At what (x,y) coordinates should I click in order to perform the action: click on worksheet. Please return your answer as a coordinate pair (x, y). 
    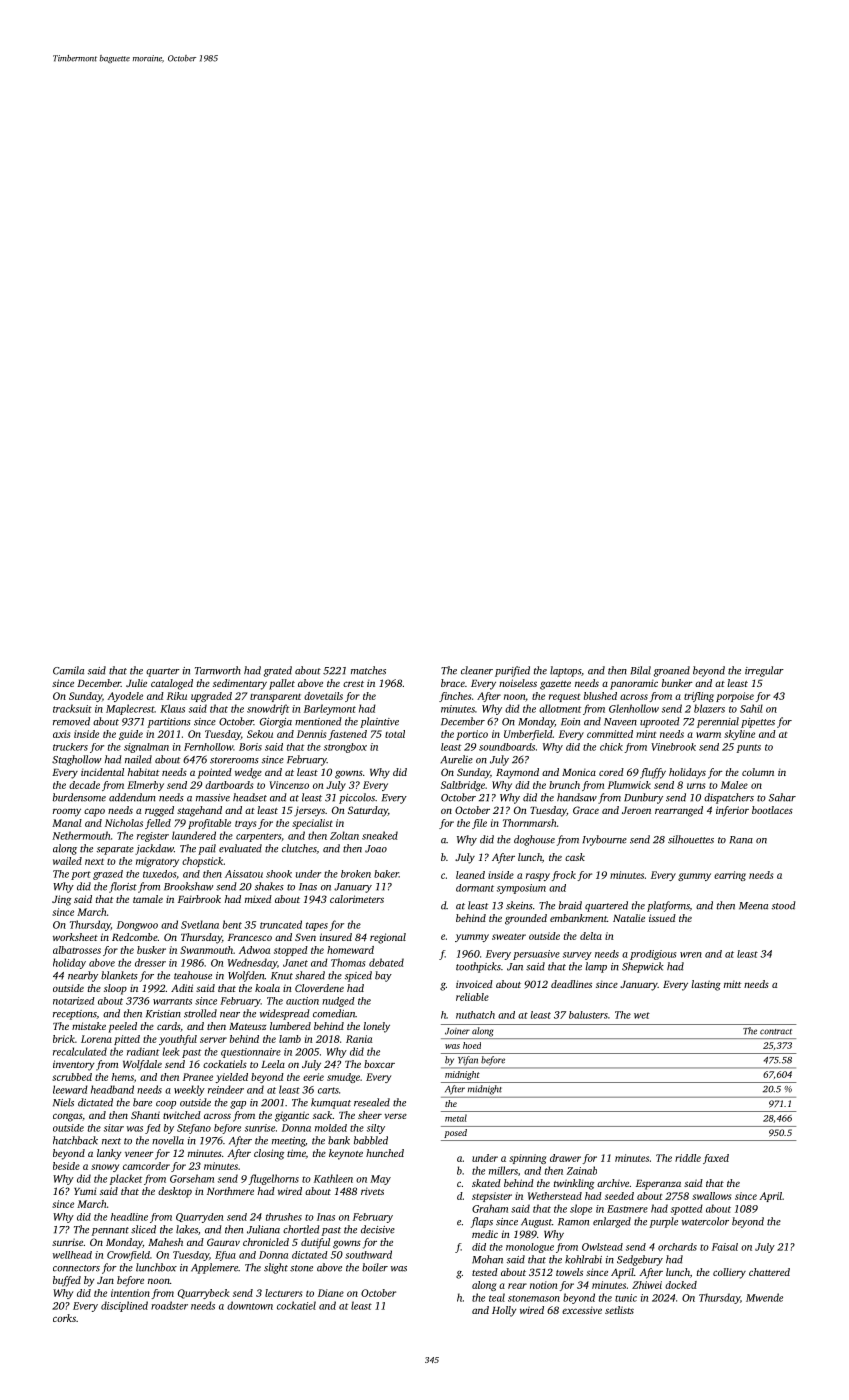
    Looking at the image, I should click on (75, 937).
